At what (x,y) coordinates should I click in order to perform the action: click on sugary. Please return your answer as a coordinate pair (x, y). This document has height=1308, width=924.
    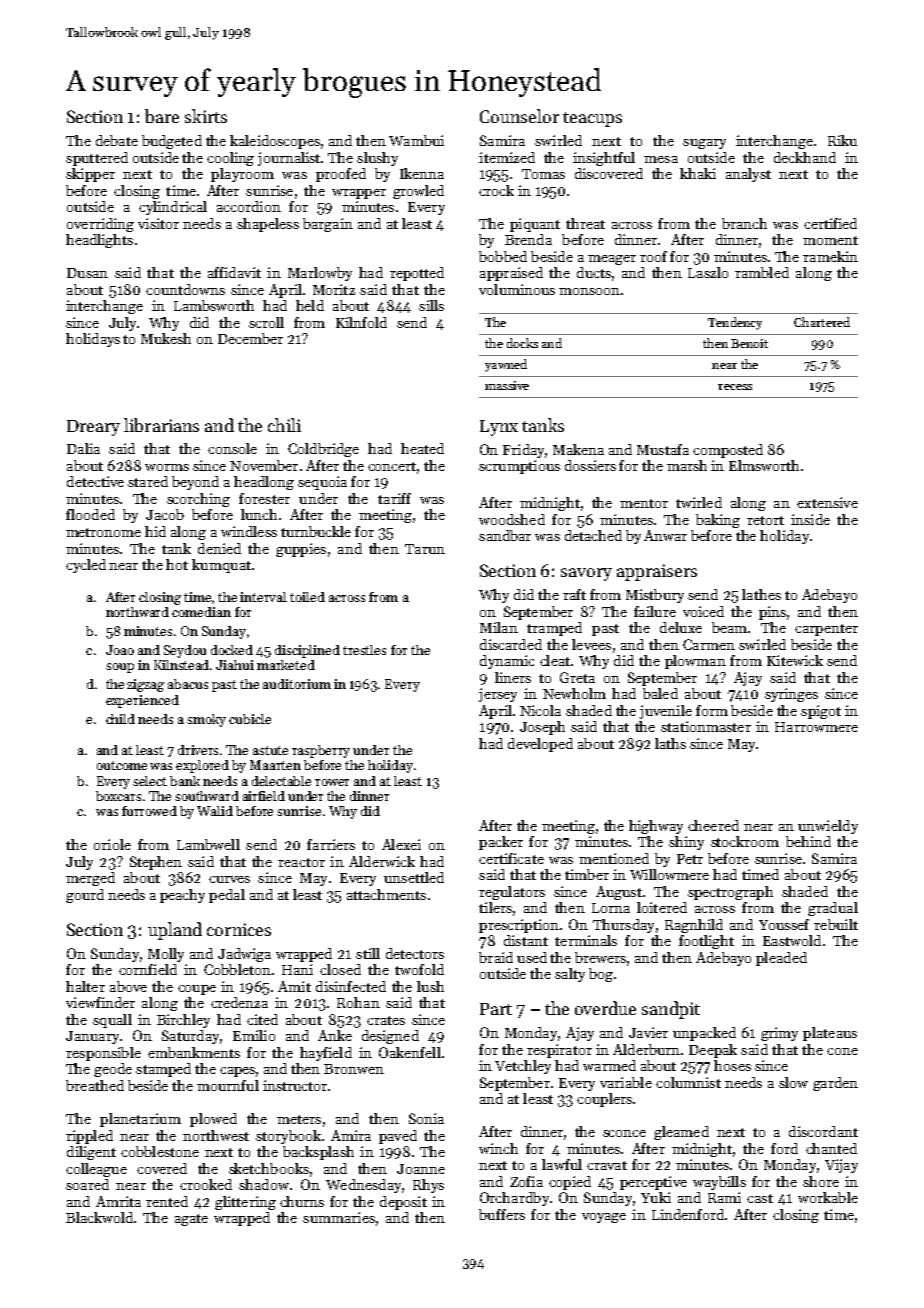
    Looking at the image, I should click on (704, 144).
